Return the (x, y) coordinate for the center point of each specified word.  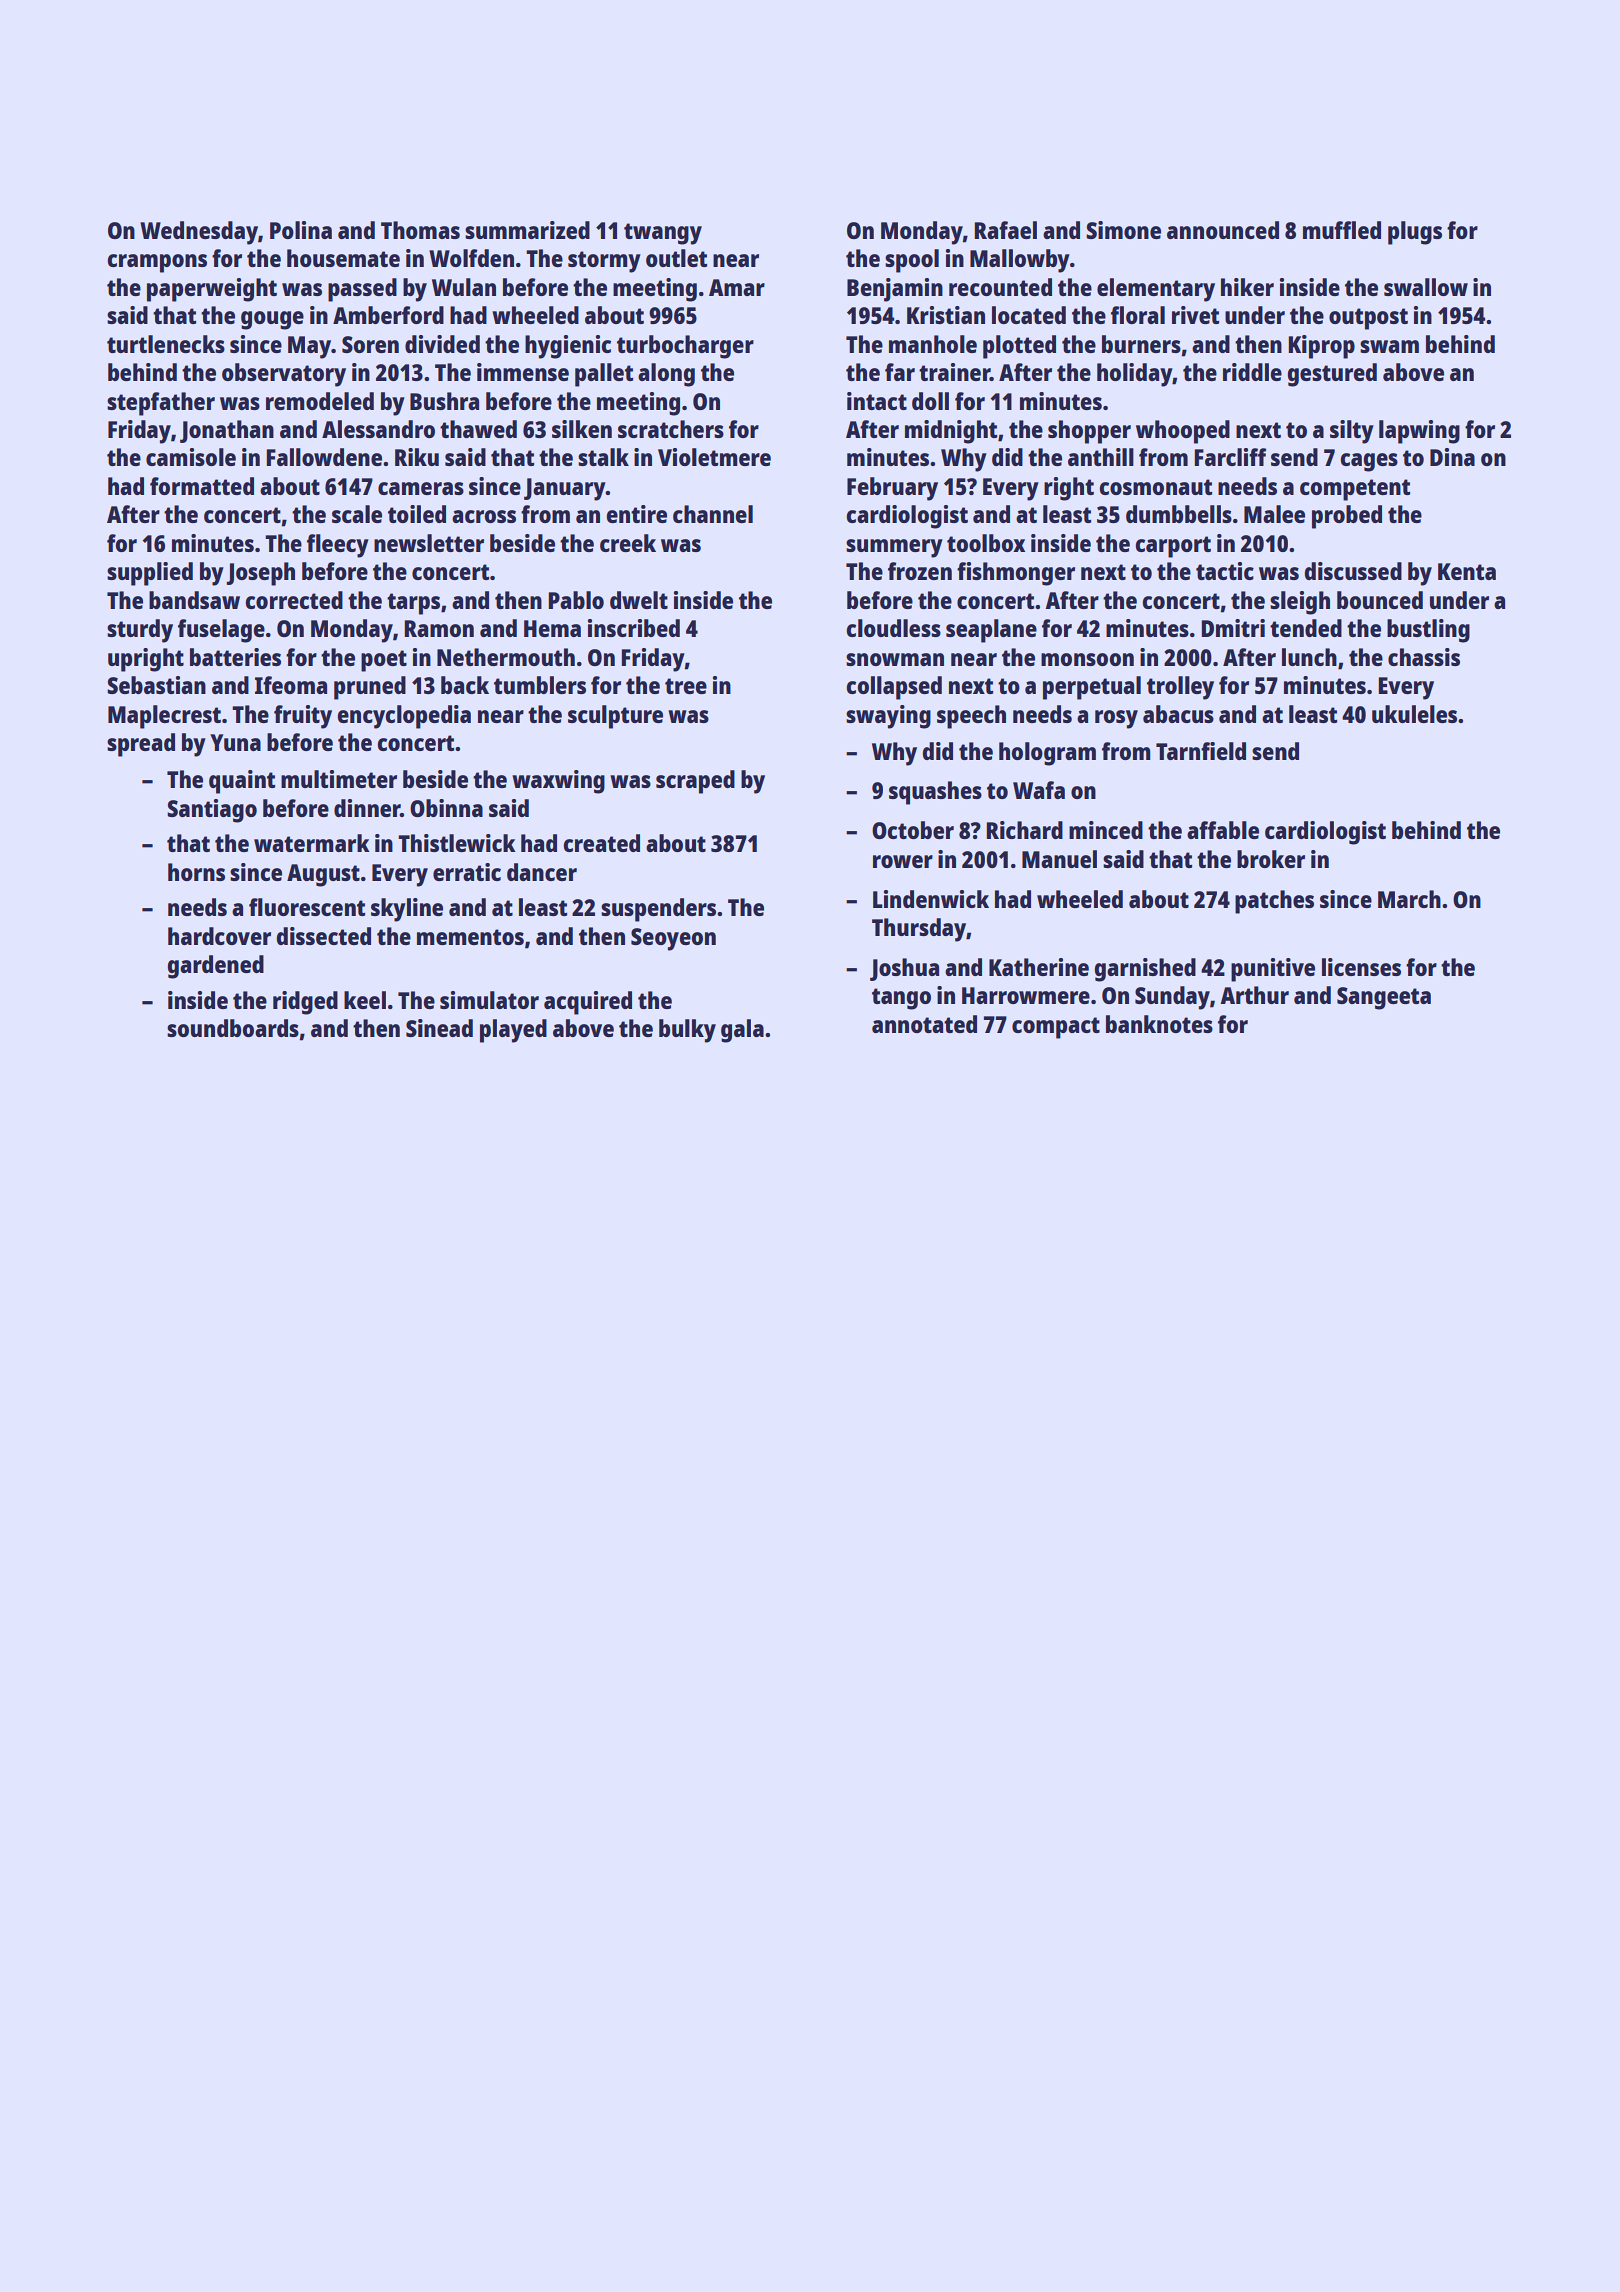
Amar (737, 287)
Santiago (212, 811)
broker (1271, 859)
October (913, 830)
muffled (1342, 230)
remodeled (320, 401)
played (513, 1031)
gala (742, 1031)
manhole (933, 344)
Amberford (388, 315)
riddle (1252, 372)
